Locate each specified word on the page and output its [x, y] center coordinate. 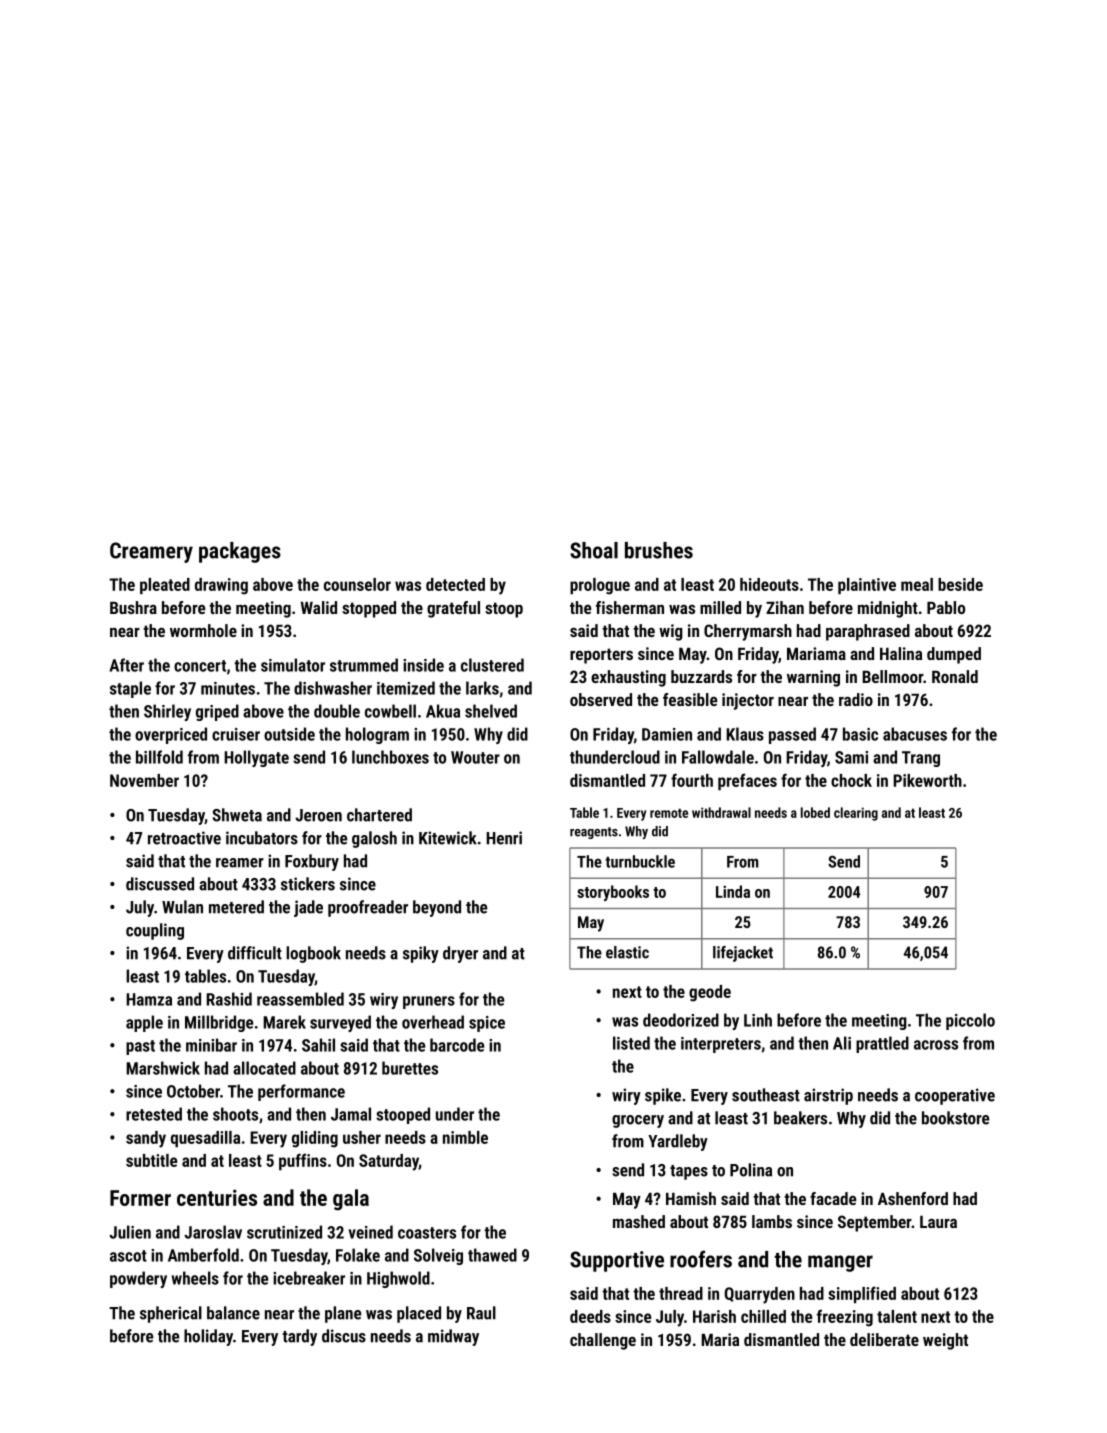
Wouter [475, 757]
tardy [299, 1337]
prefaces [747, 781]
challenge [603, 1341]
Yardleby [678, 1142]
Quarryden [760, 1295]
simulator [293, 665]
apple [144, 1023]
